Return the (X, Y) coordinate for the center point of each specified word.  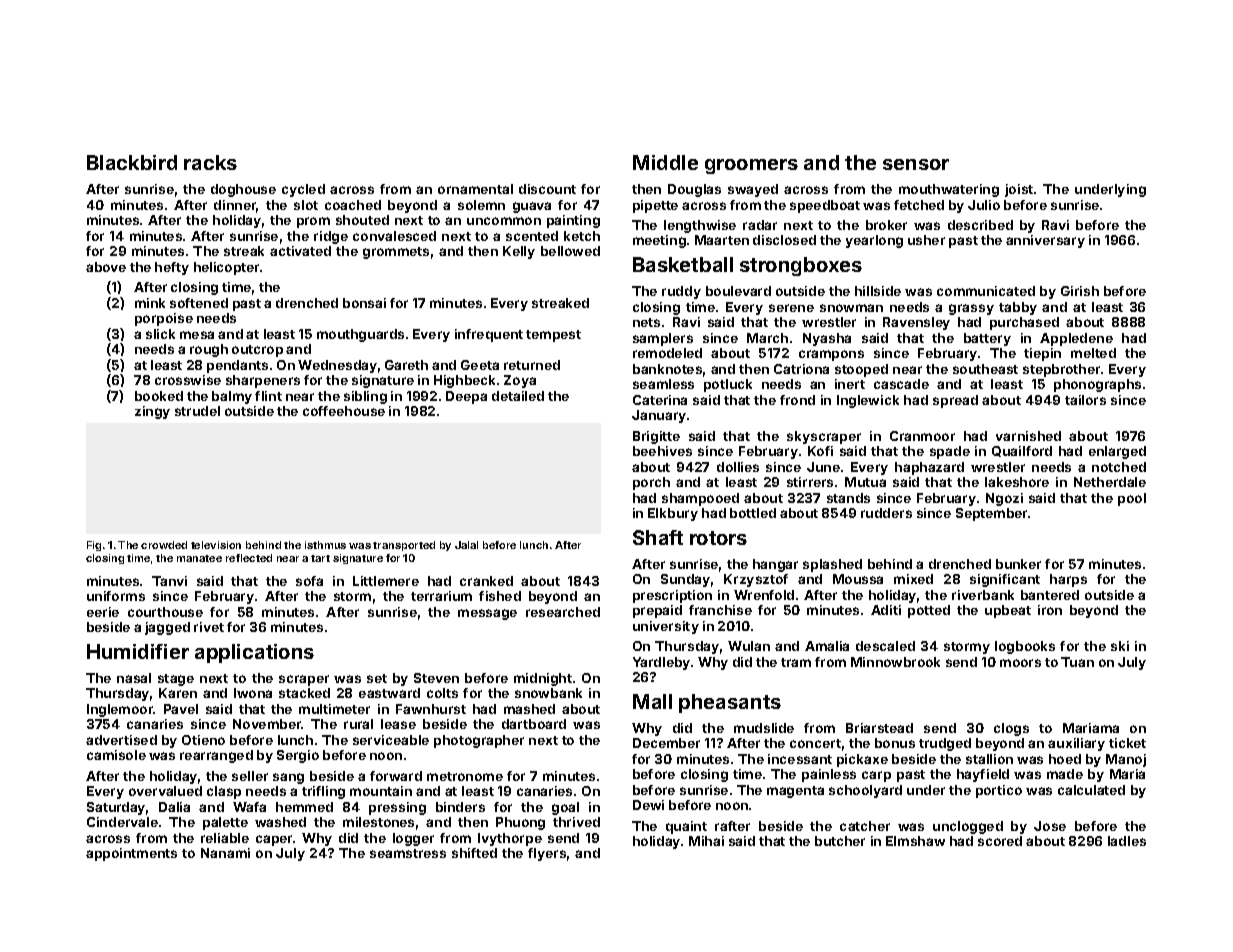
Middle (665, 162)
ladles (1127, 841)
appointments (131, 854)
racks (210, 162)
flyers (547, 854)
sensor (916, 164)
